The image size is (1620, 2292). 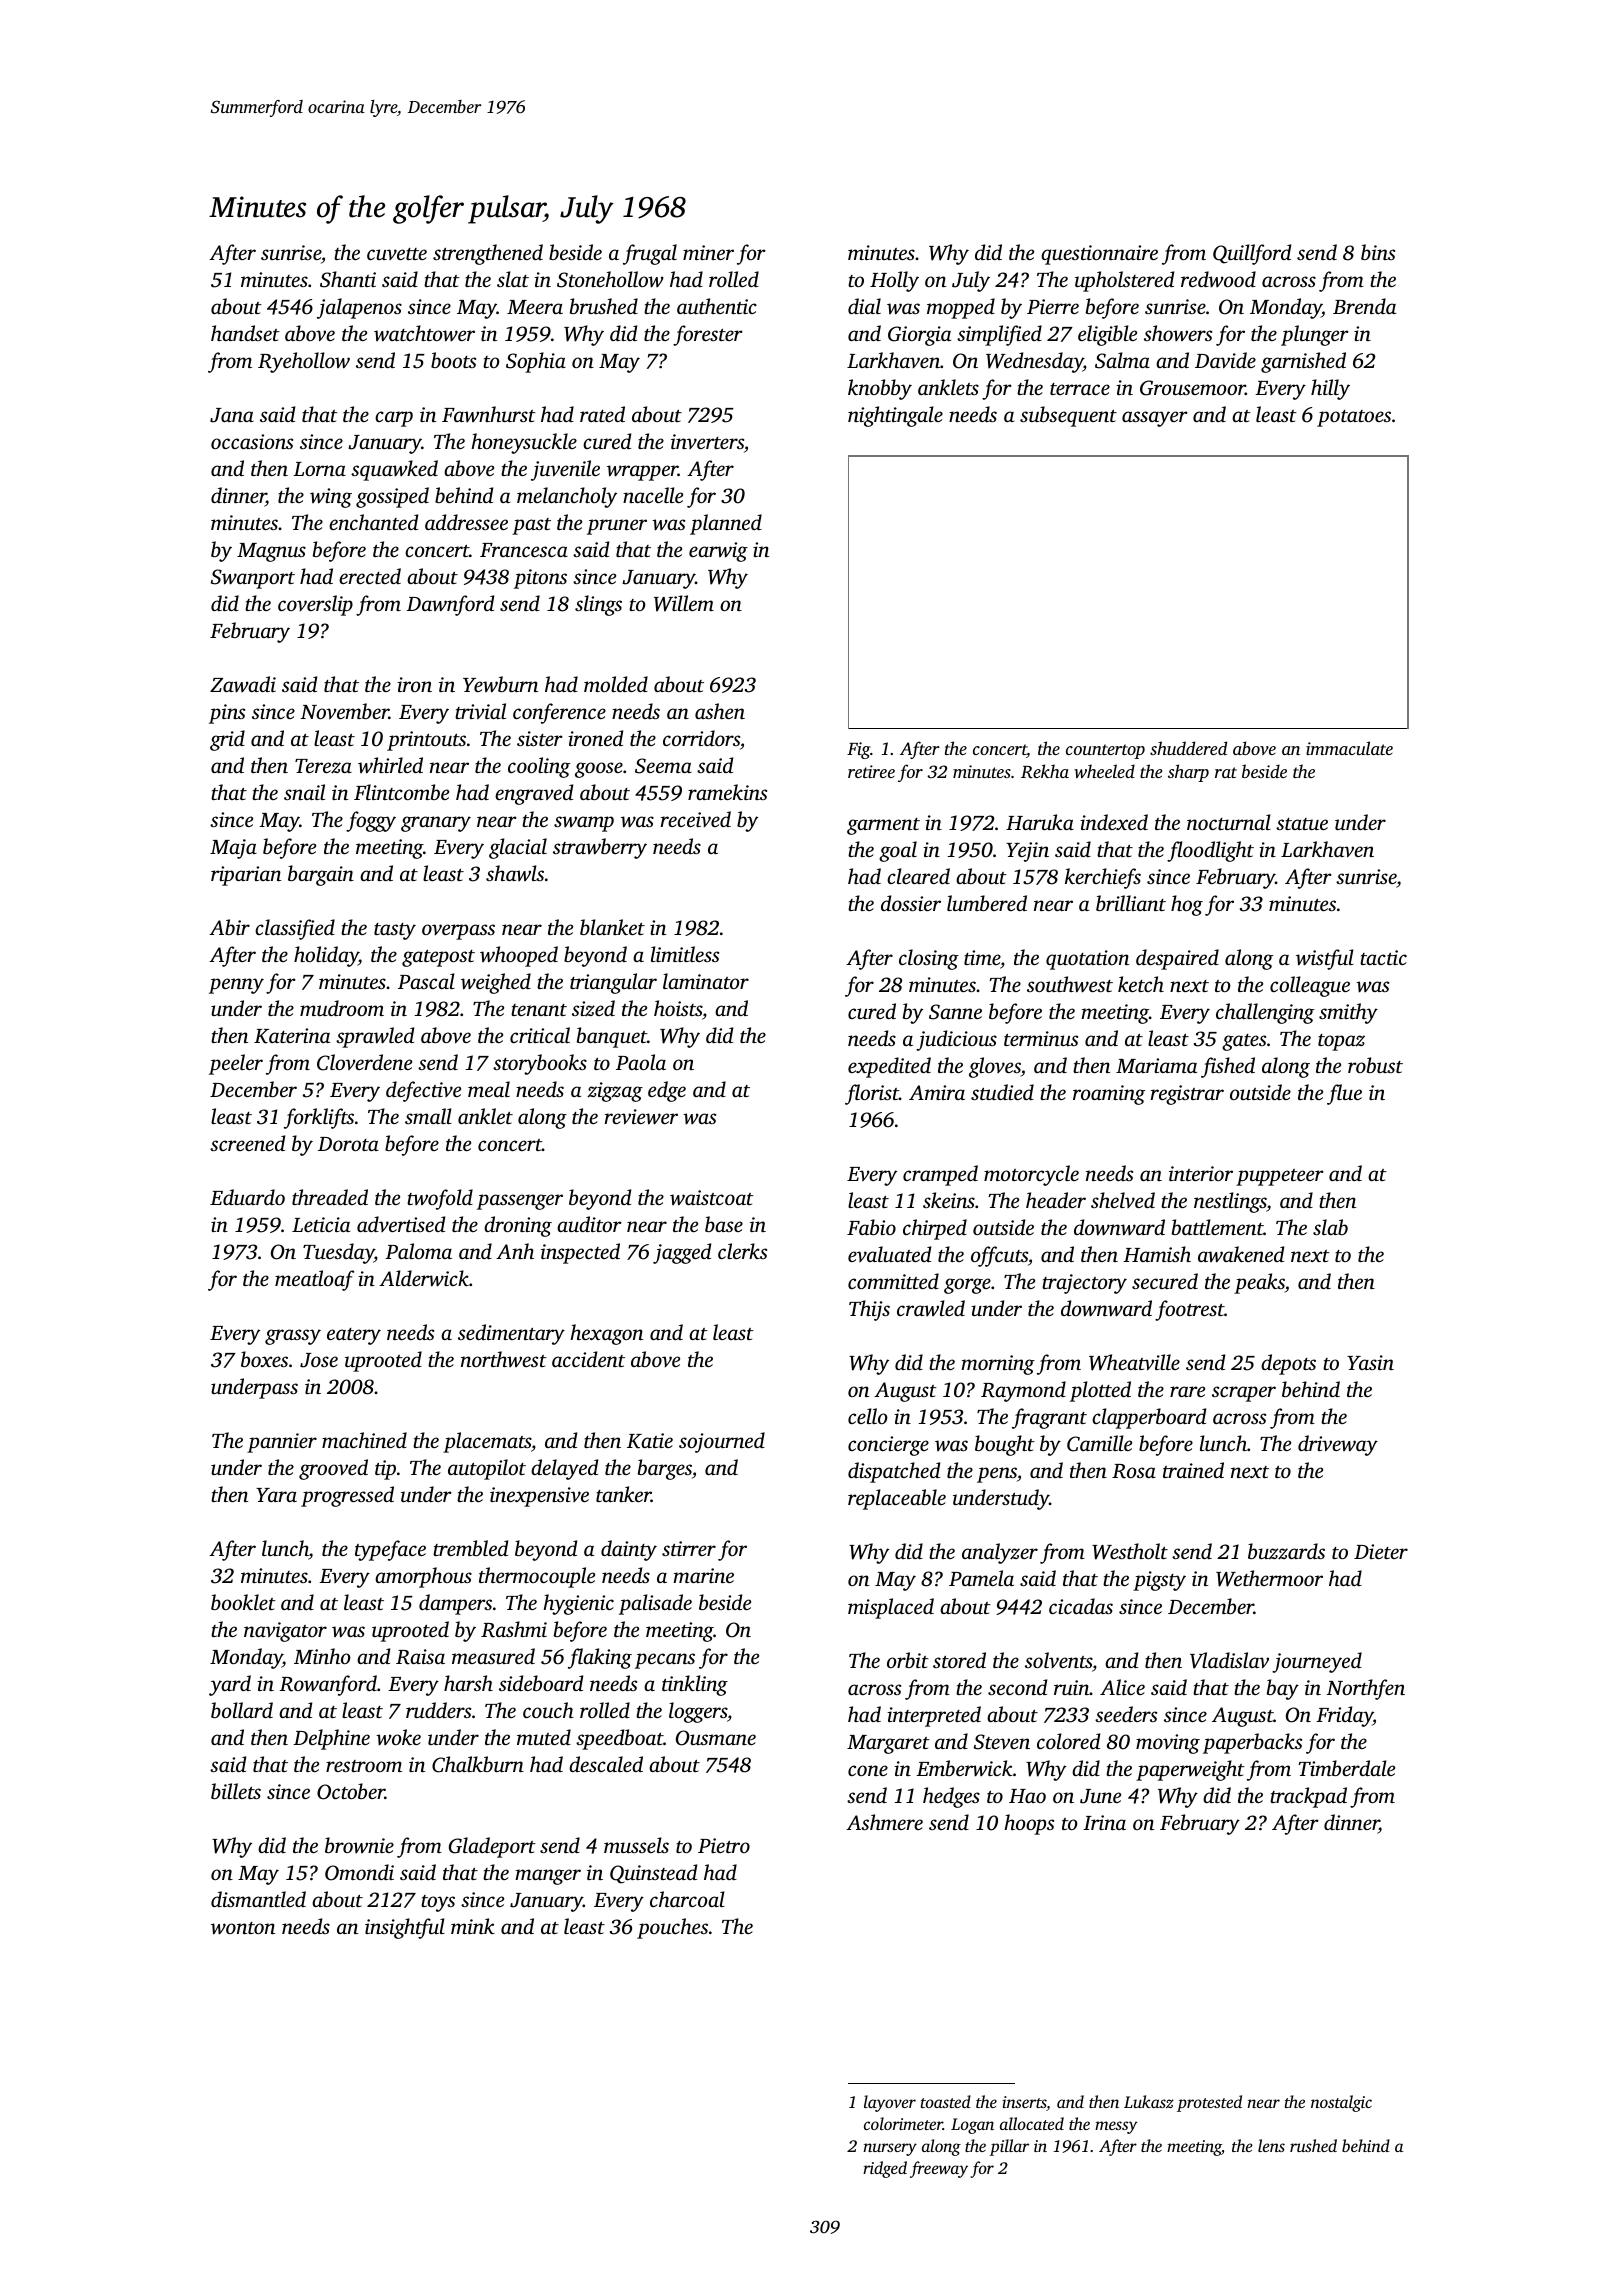 I want to click on restroom, so click(x=364, y=1766).
